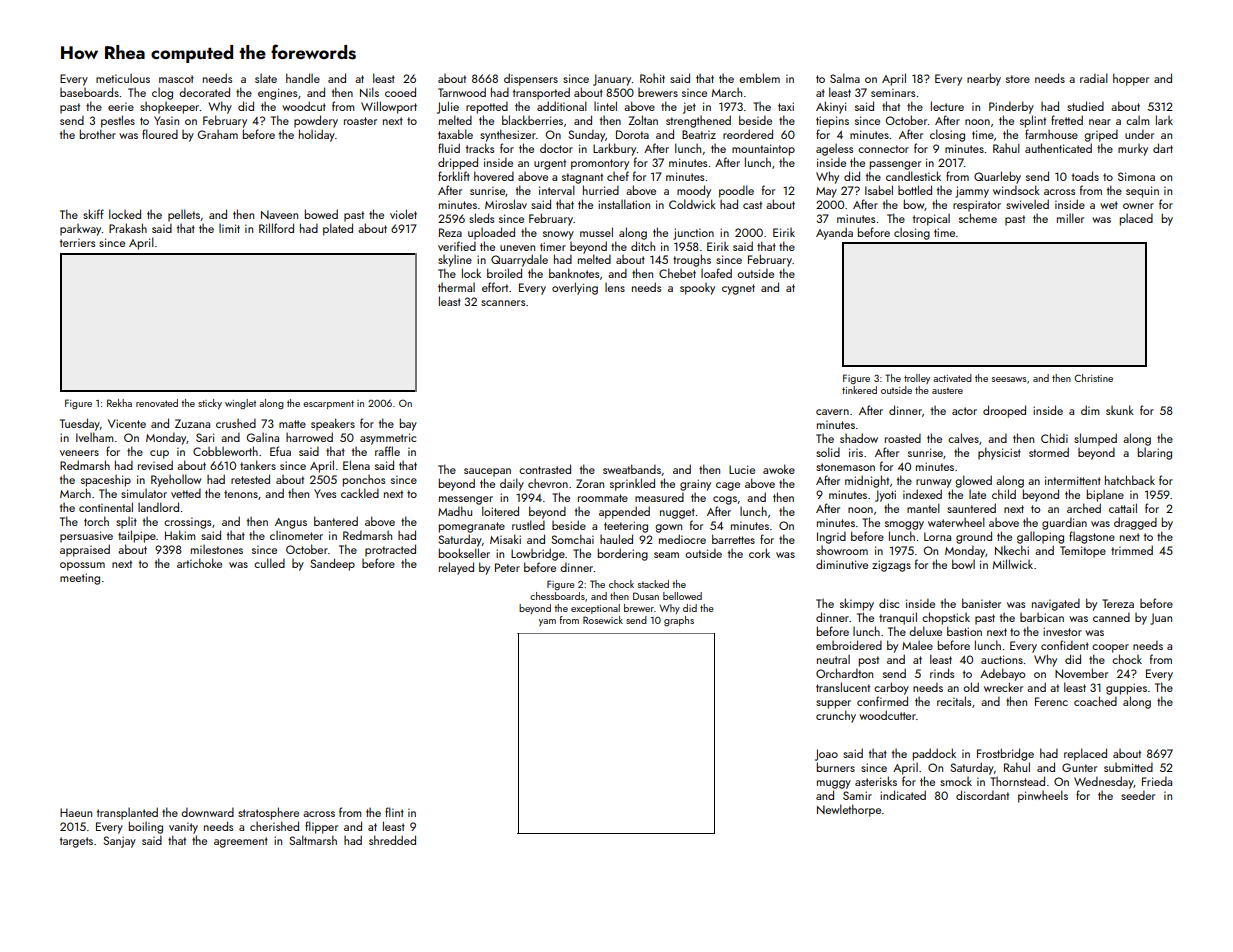 This screenshot has width=1233, height=952. Describe the element at coordinates (207, 812) in the screenshot. I see `downward` at that location.
